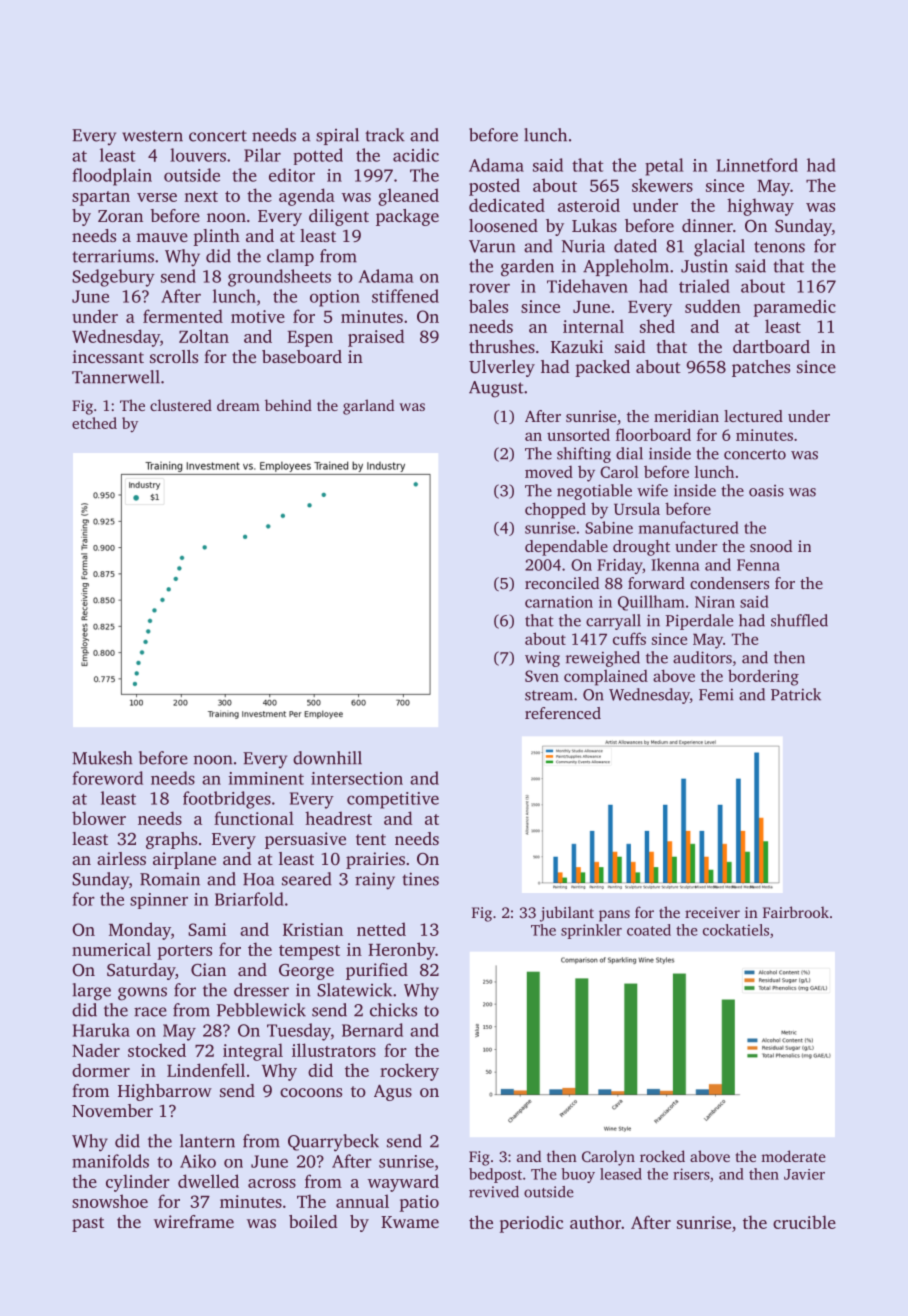 This document has height=1316, width=908. I want to click on Patrick, so click(796, 694).
